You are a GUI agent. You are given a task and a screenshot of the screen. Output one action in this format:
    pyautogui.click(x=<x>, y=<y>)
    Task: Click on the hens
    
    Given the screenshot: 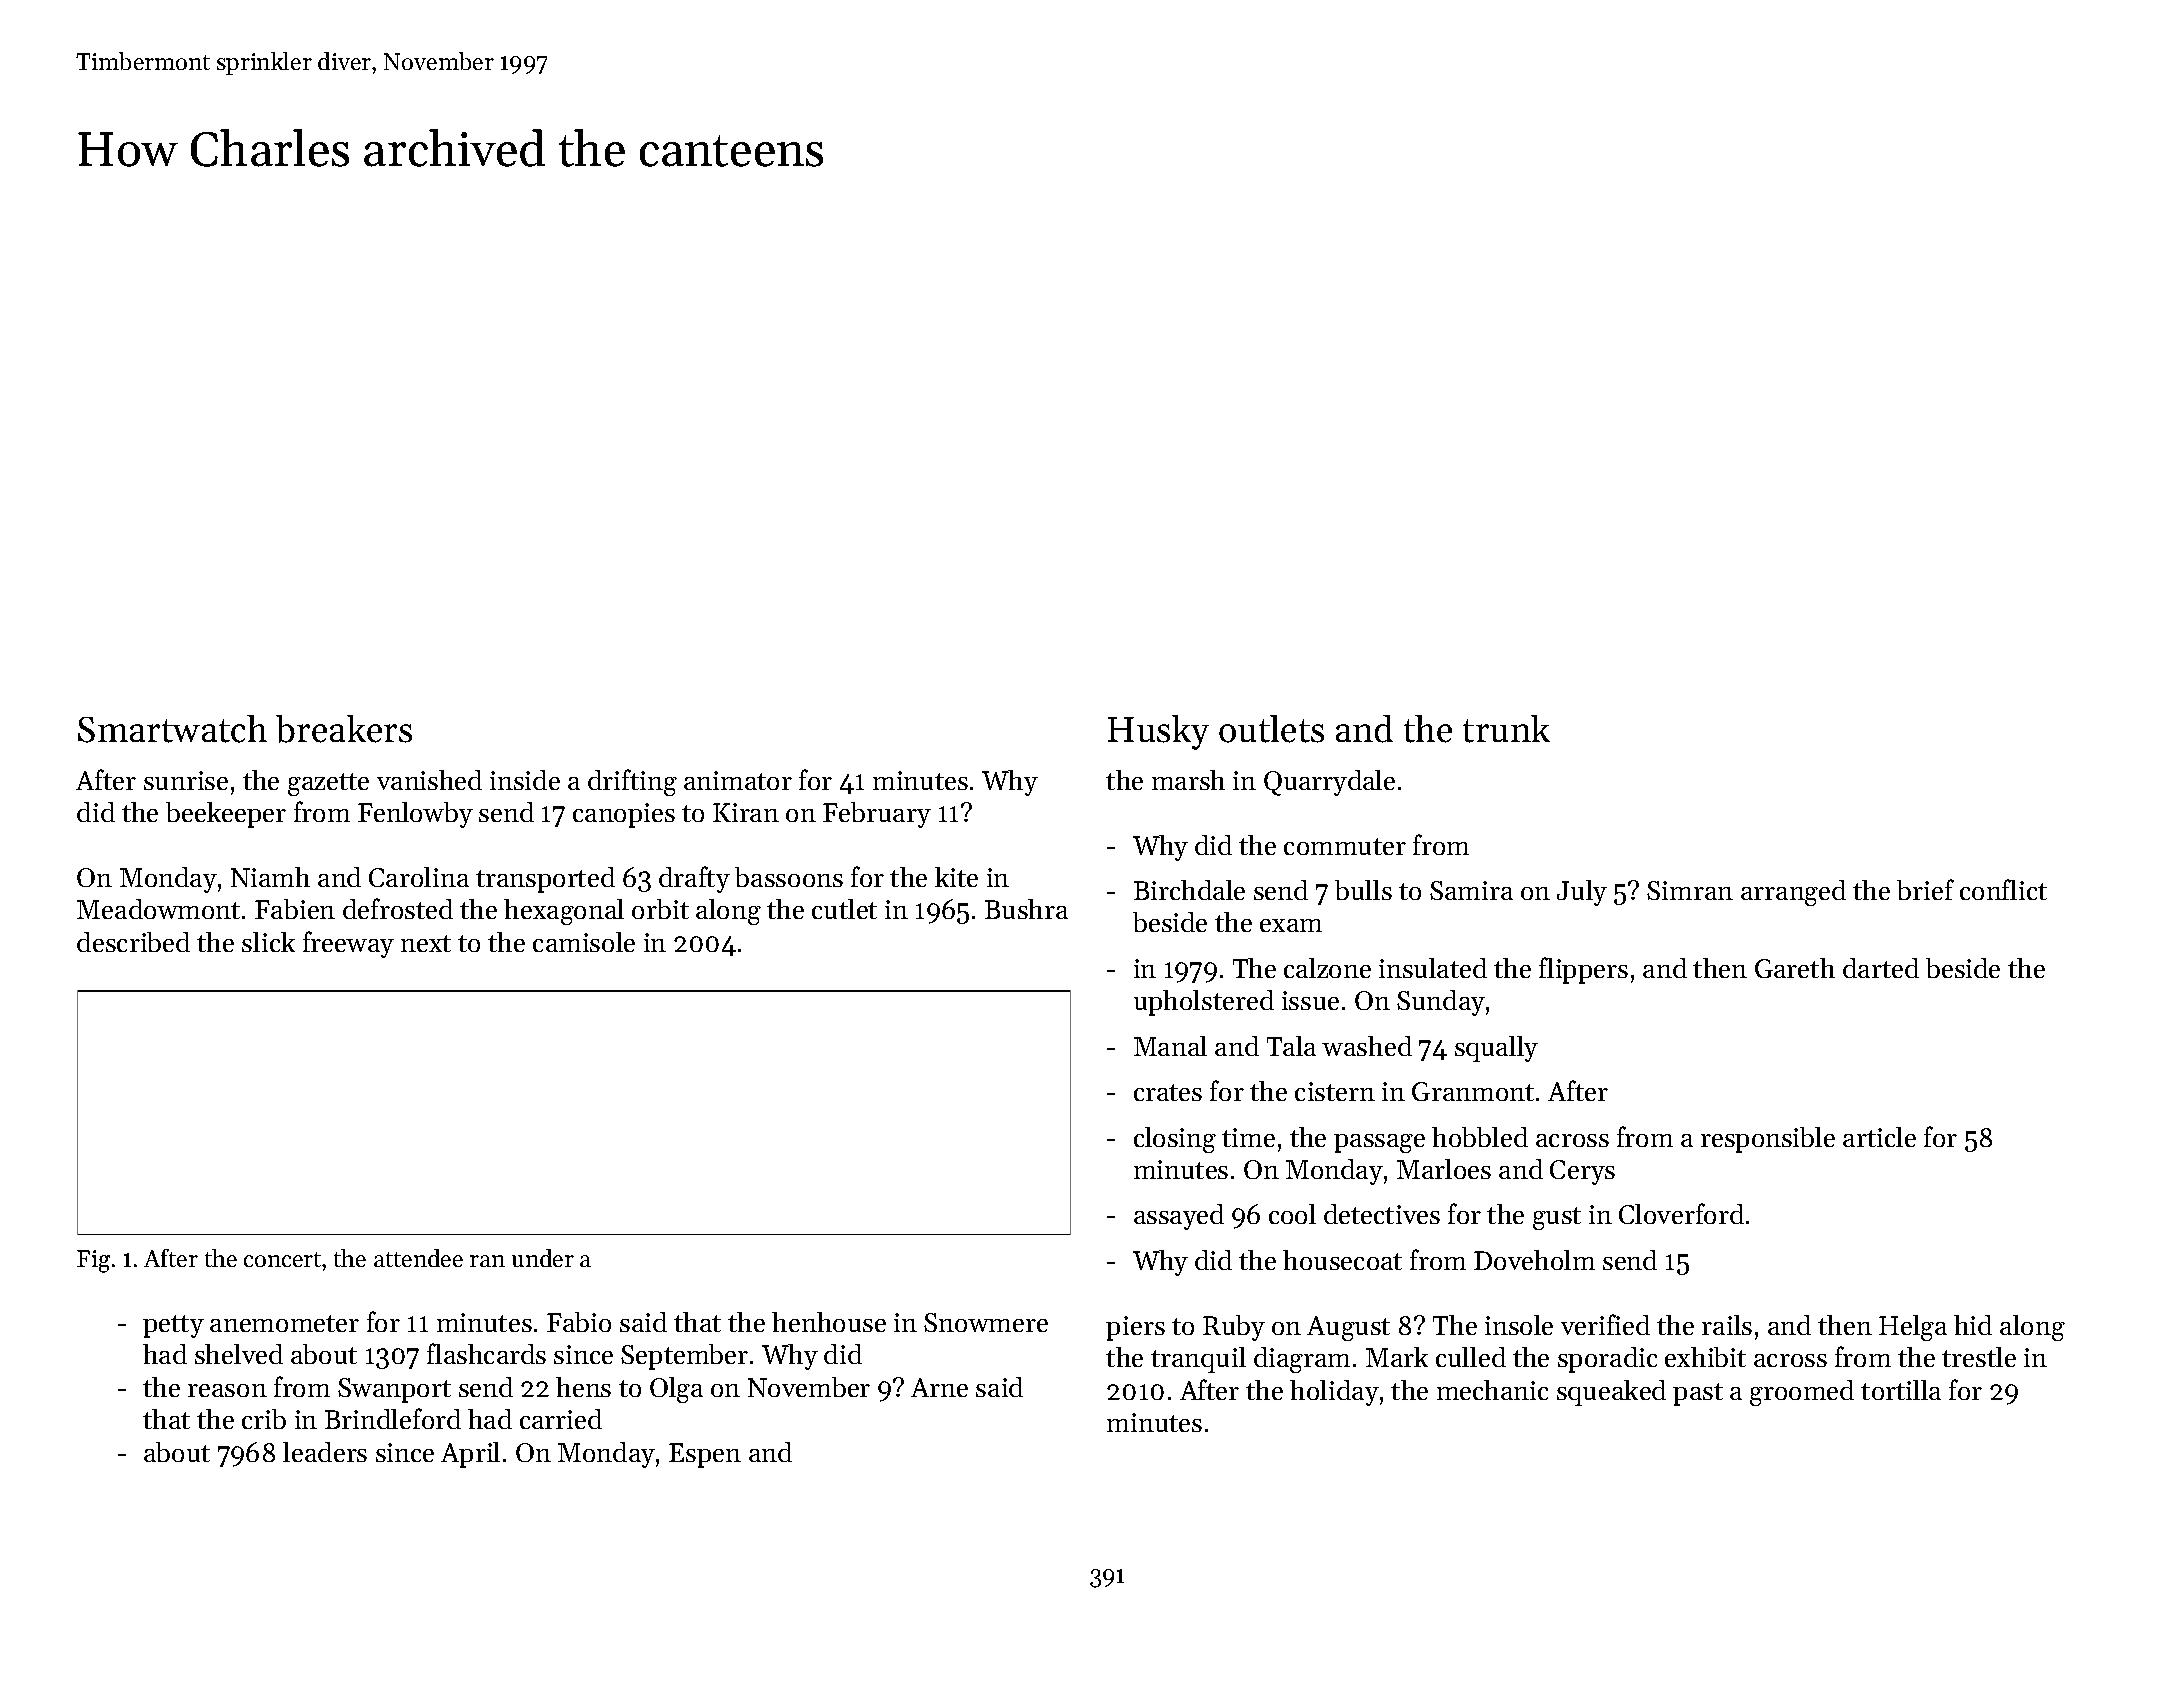 What is the action you would take?
    pyautogui.click(x=583, y=1387)
